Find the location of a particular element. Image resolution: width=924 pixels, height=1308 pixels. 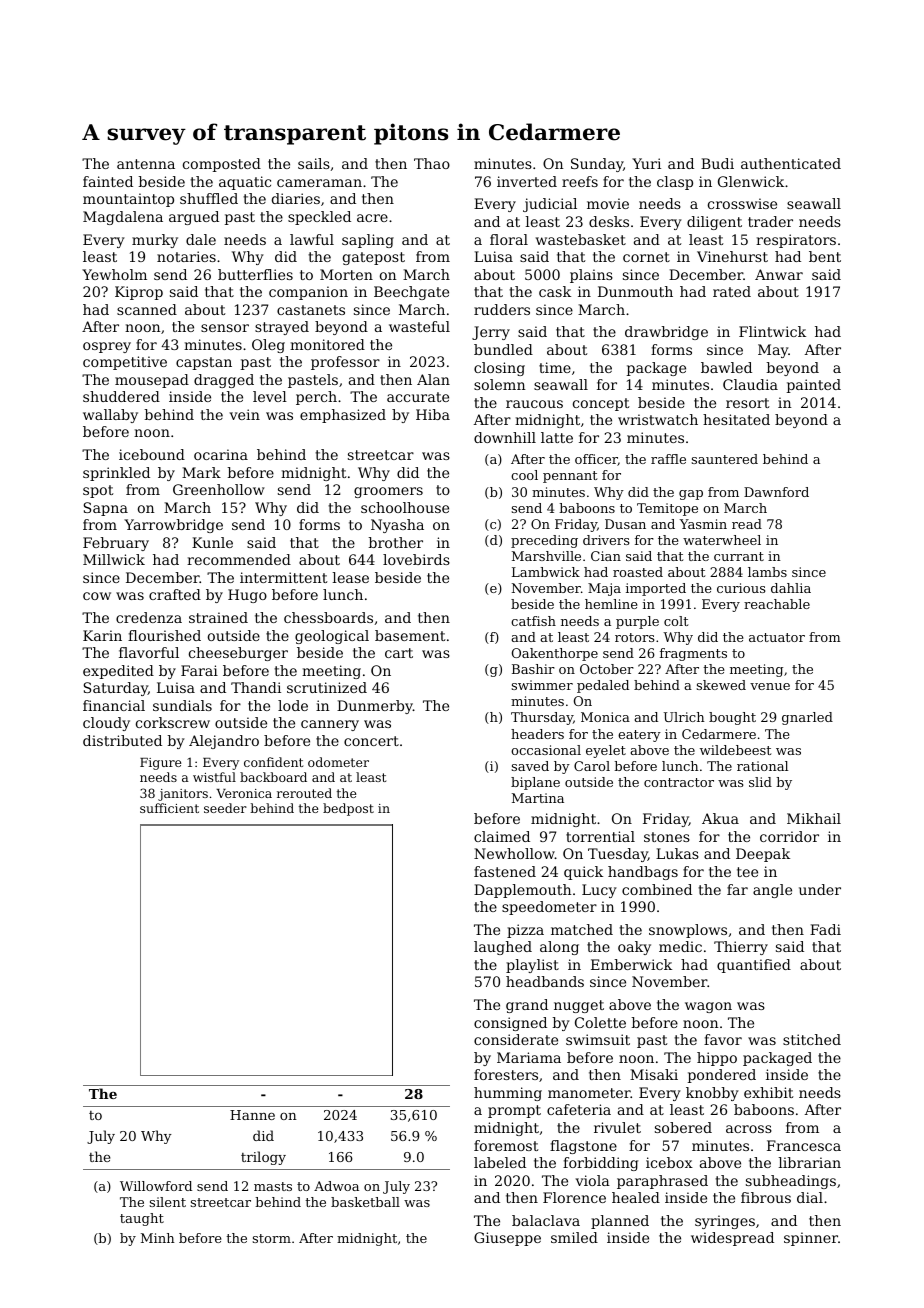

smiled is located at coordinates (574, 1237).
